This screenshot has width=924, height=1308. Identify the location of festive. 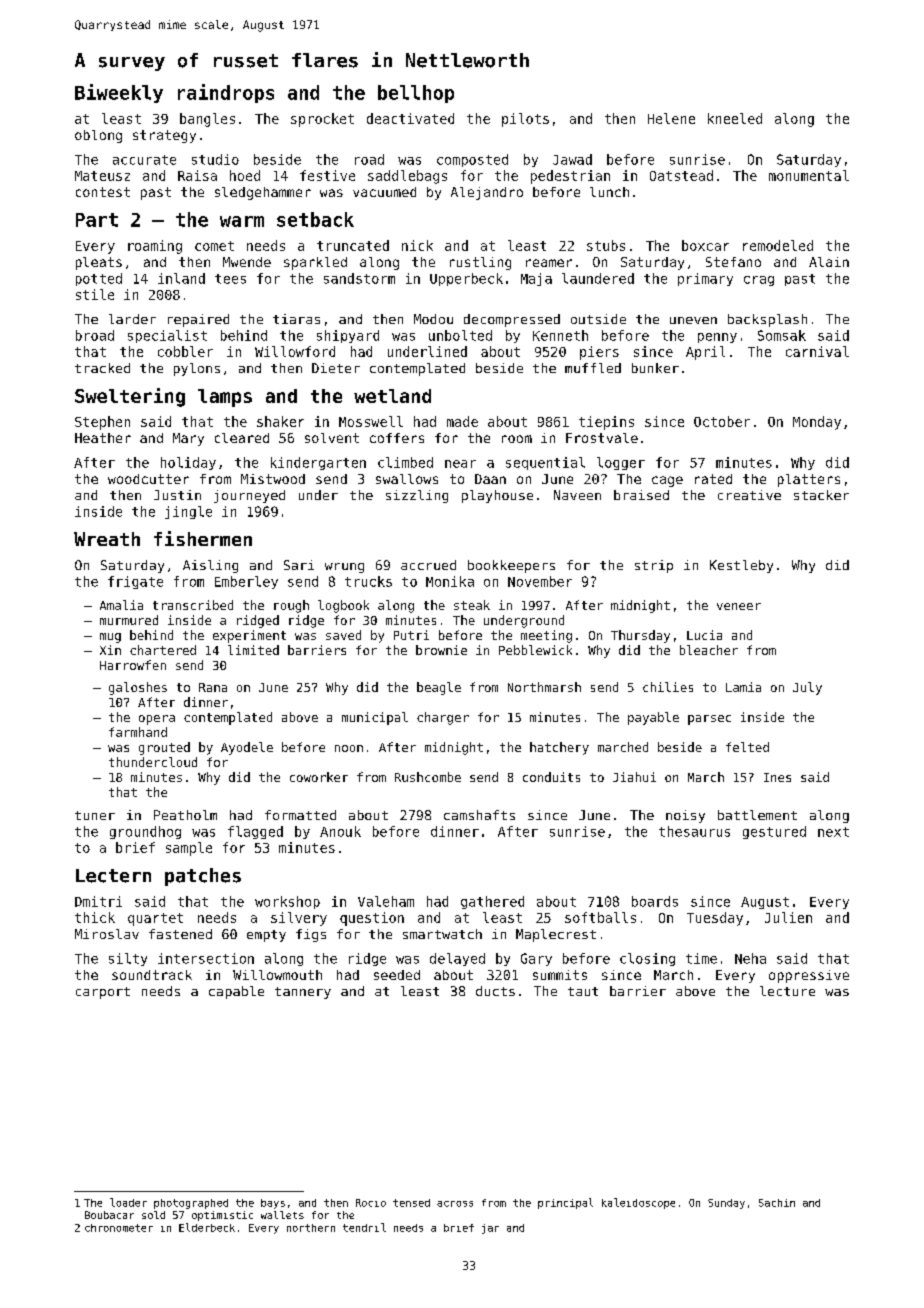
(327, 175).
